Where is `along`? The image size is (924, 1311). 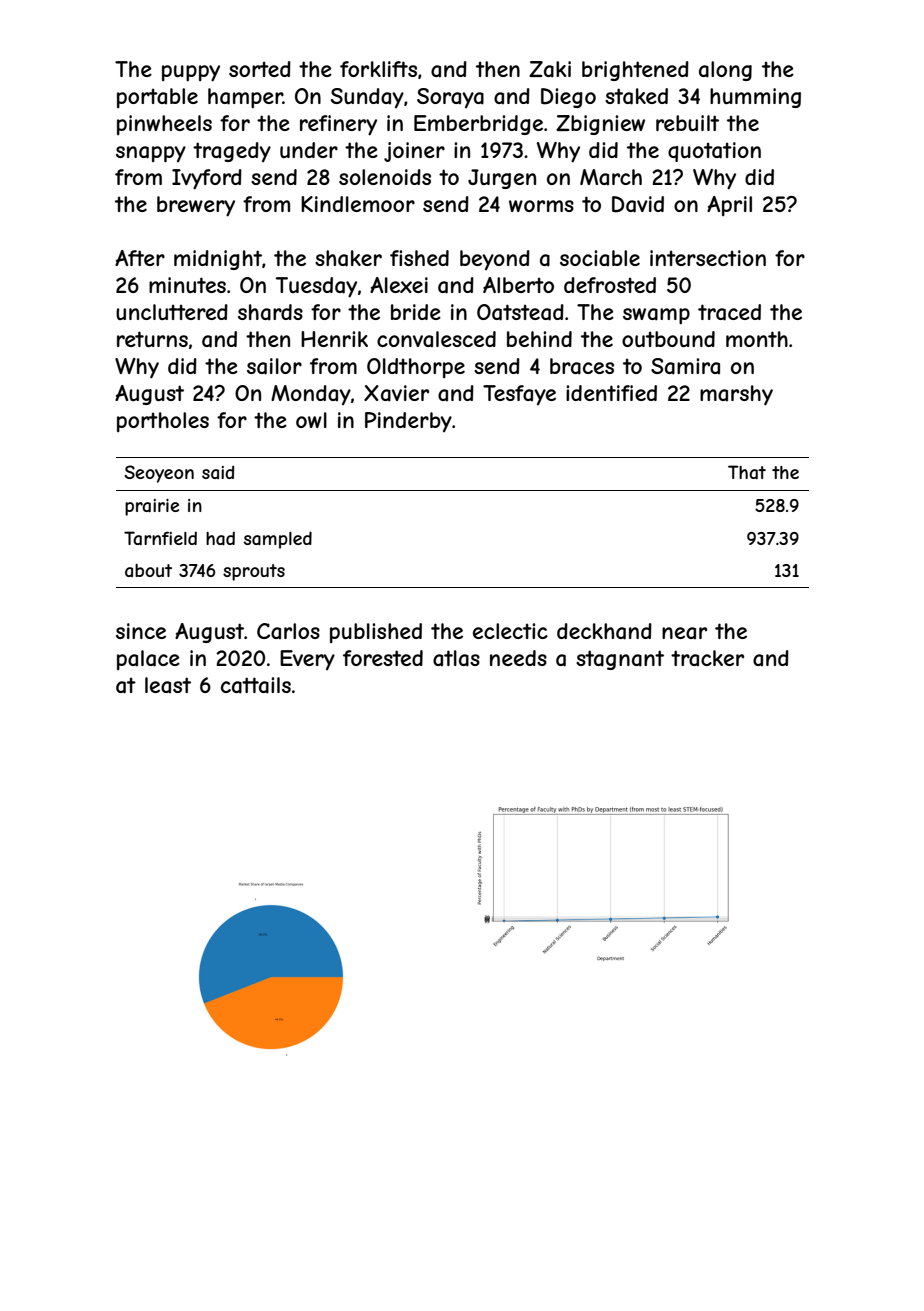 along is located at coordinates (725, 71).
